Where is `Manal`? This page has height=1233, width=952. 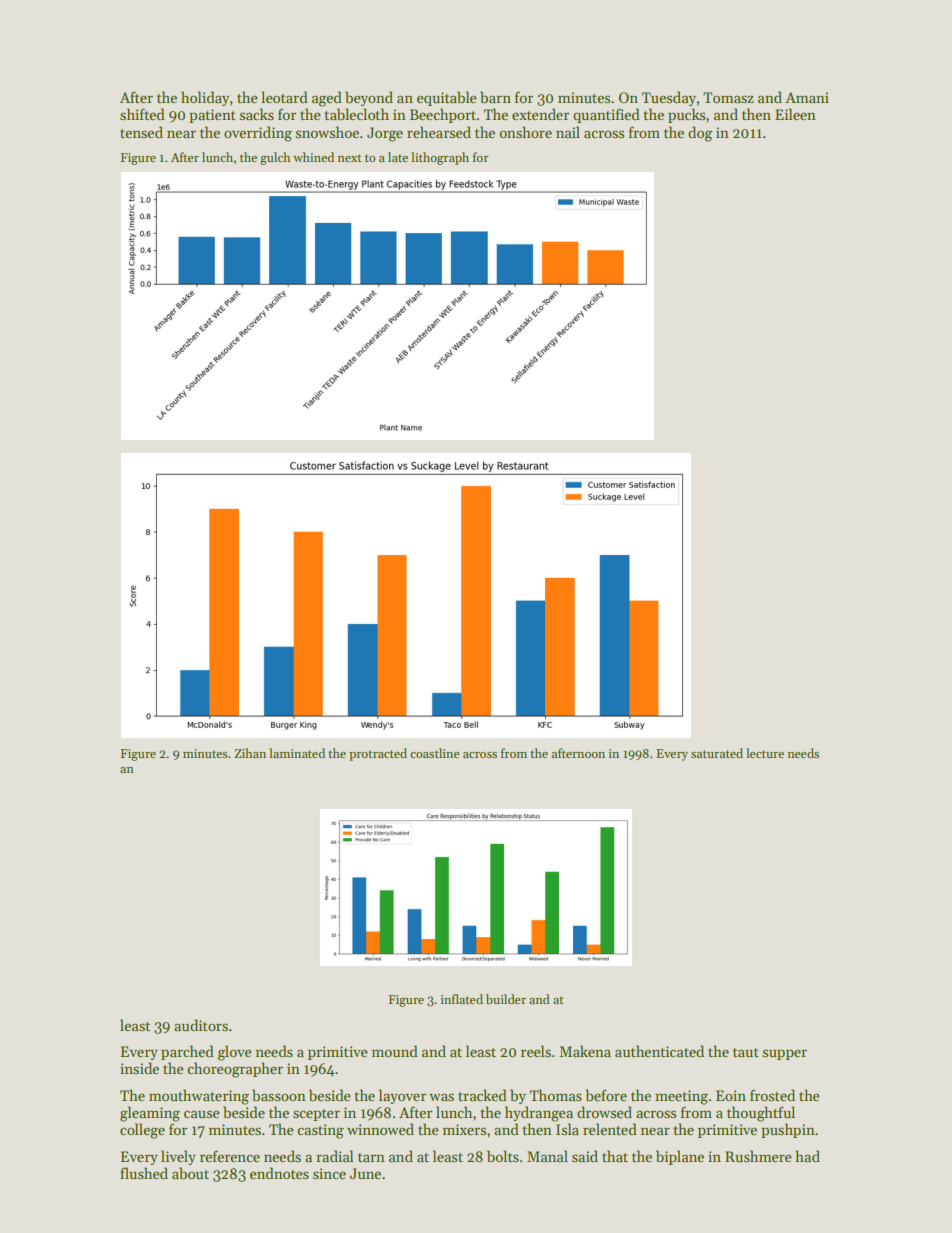
Manal is located at coordinates (547, 1156).
